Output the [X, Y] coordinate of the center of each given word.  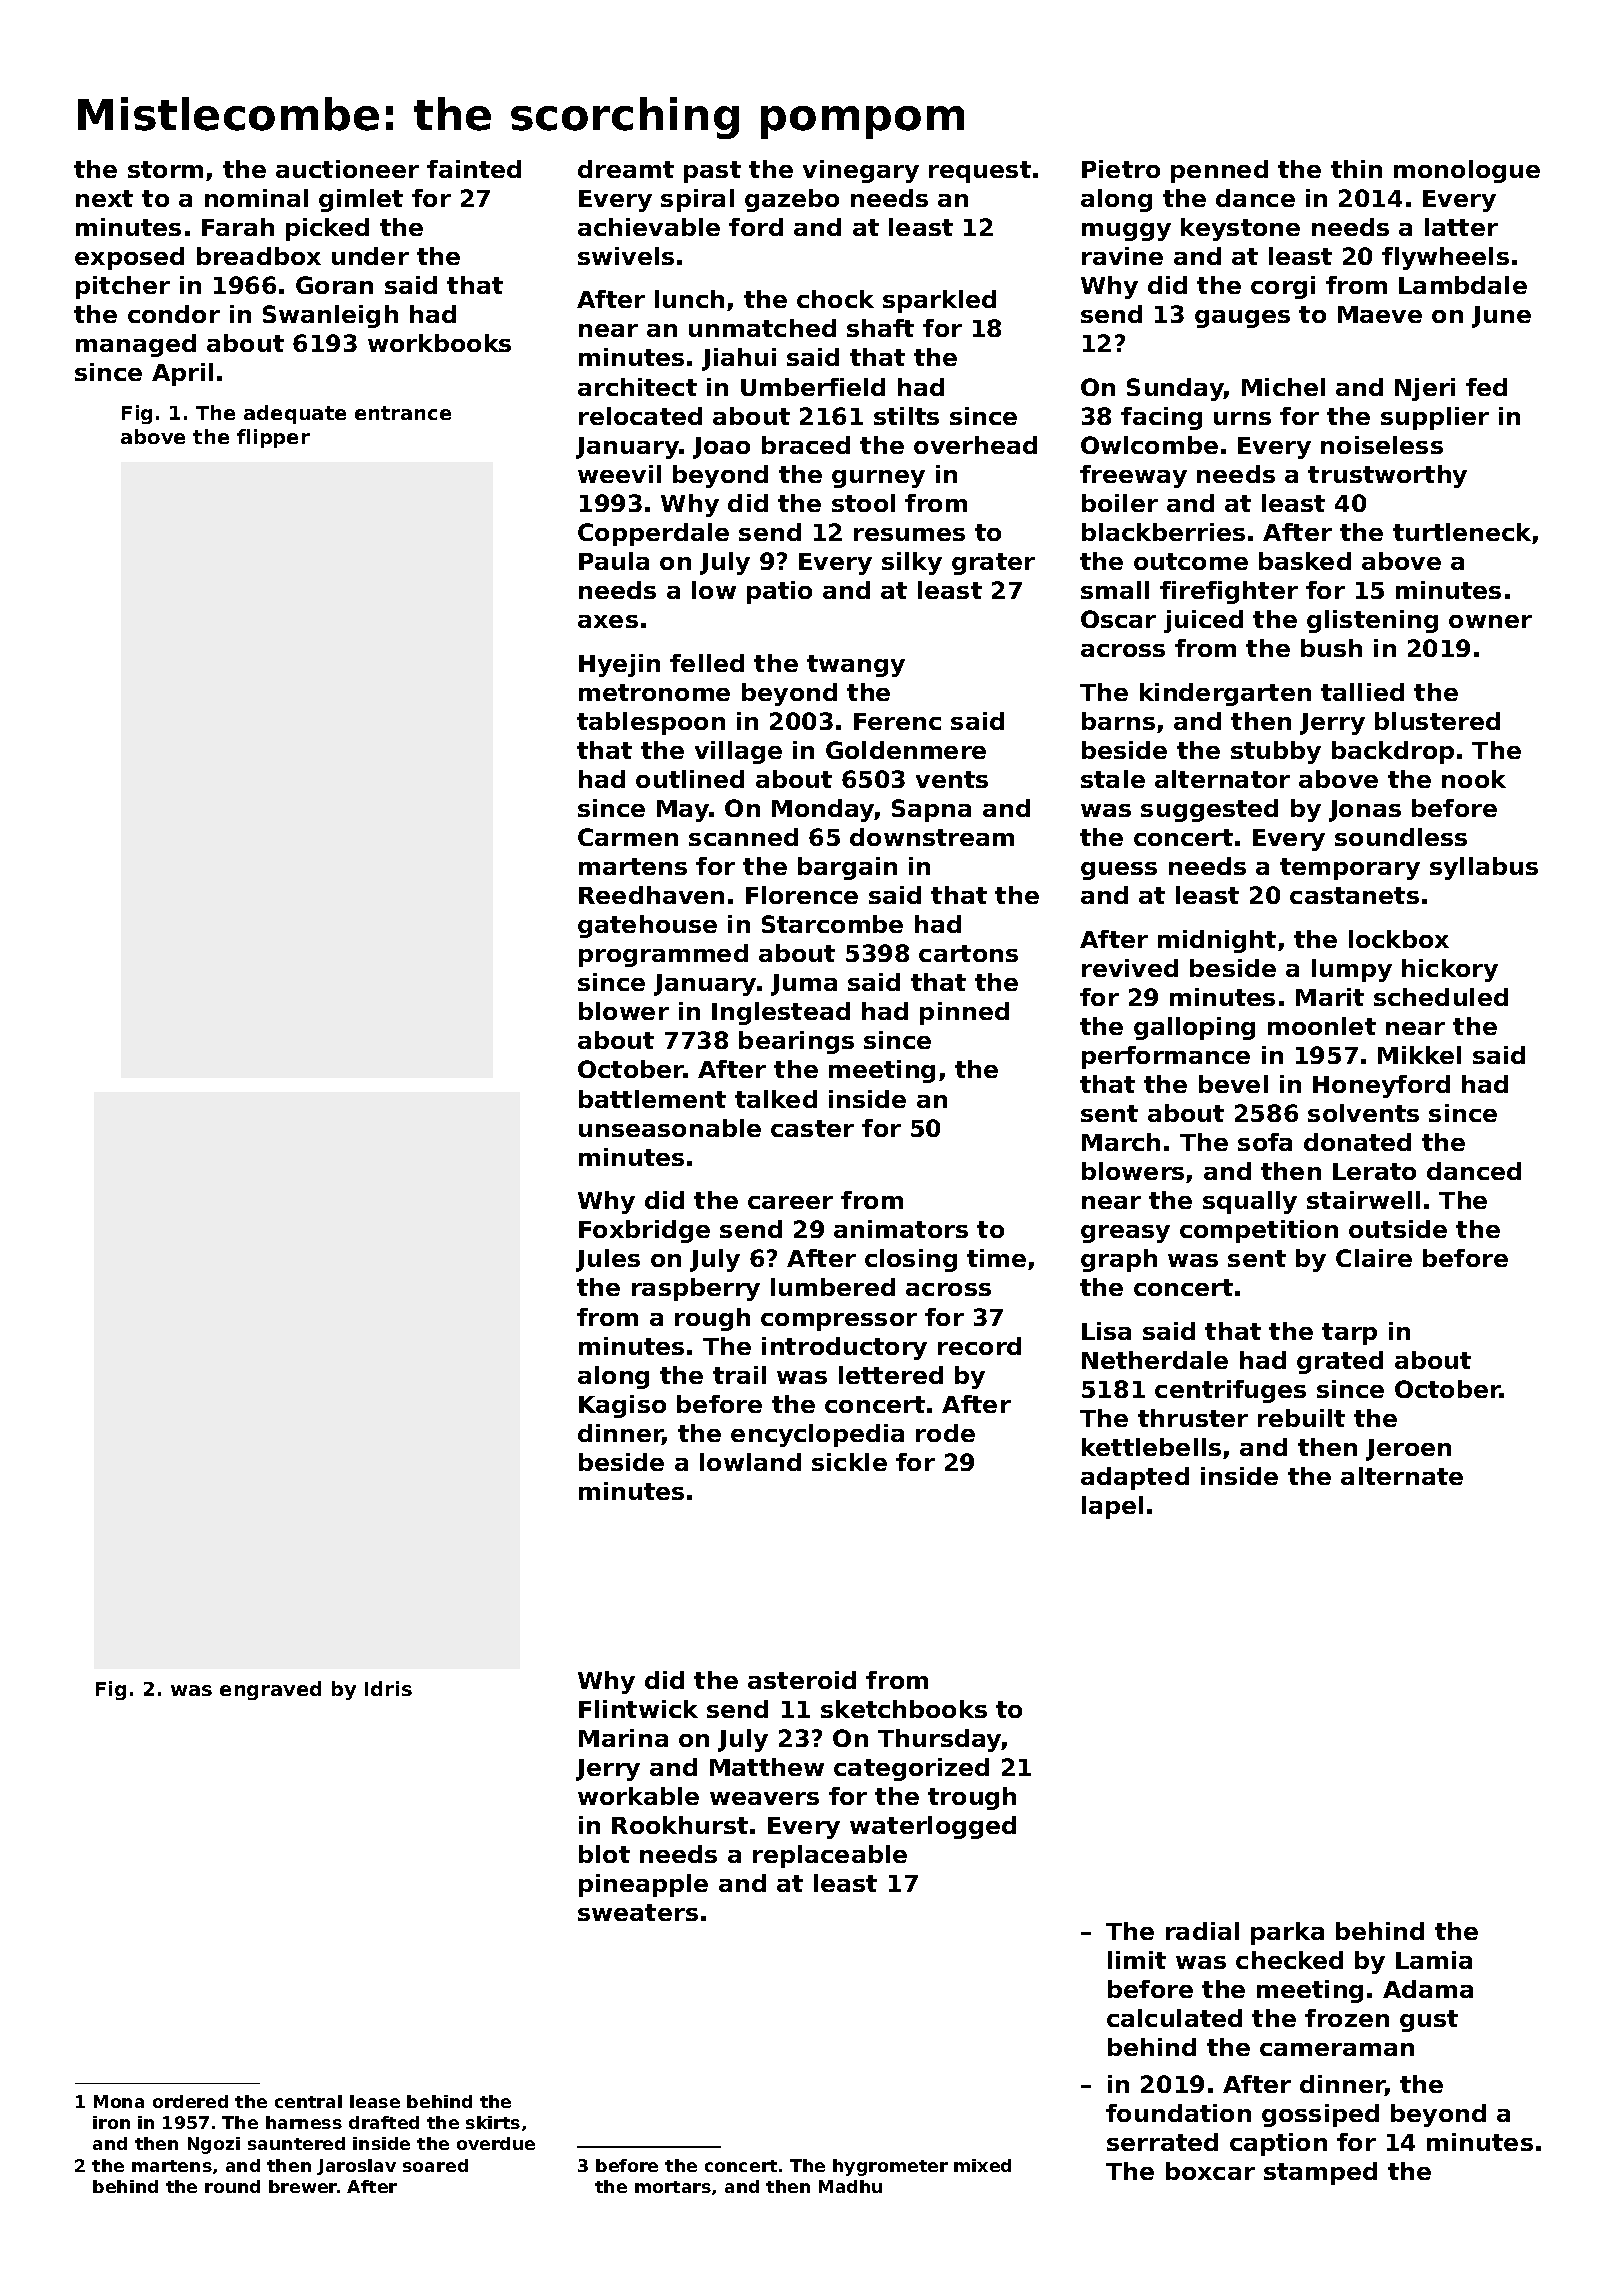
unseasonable [670, 1128]
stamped [1320, 2173]
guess [1119, 871]
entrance [403, 413]
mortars [673, 2187]
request [980, 172]
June [1501, 317]
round [232, 2186]
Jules [608, 1260]
